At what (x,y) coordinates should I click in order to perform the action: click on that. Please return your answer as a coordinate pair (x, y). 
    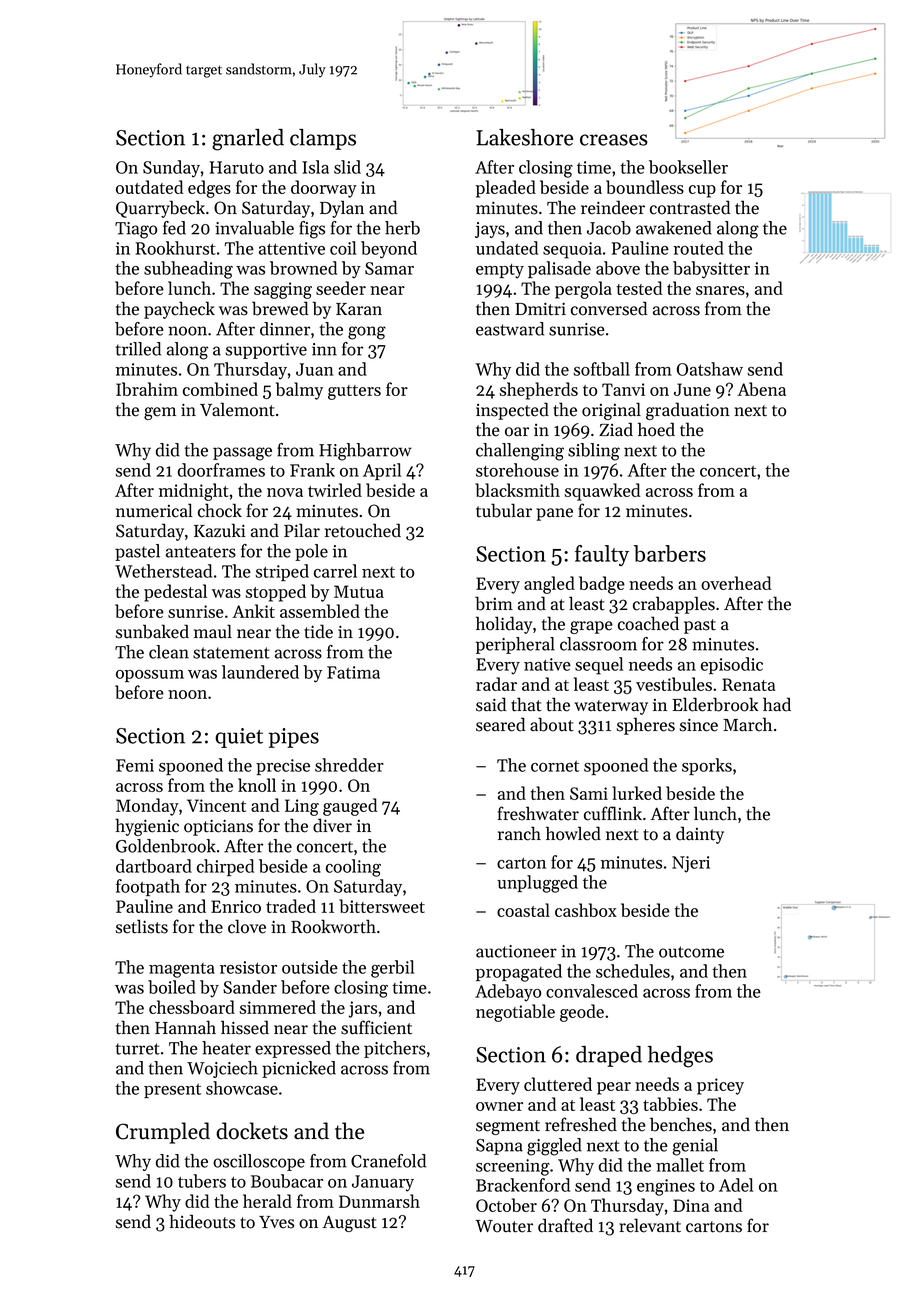
    Looking at the image, I should click on (526, 704).
